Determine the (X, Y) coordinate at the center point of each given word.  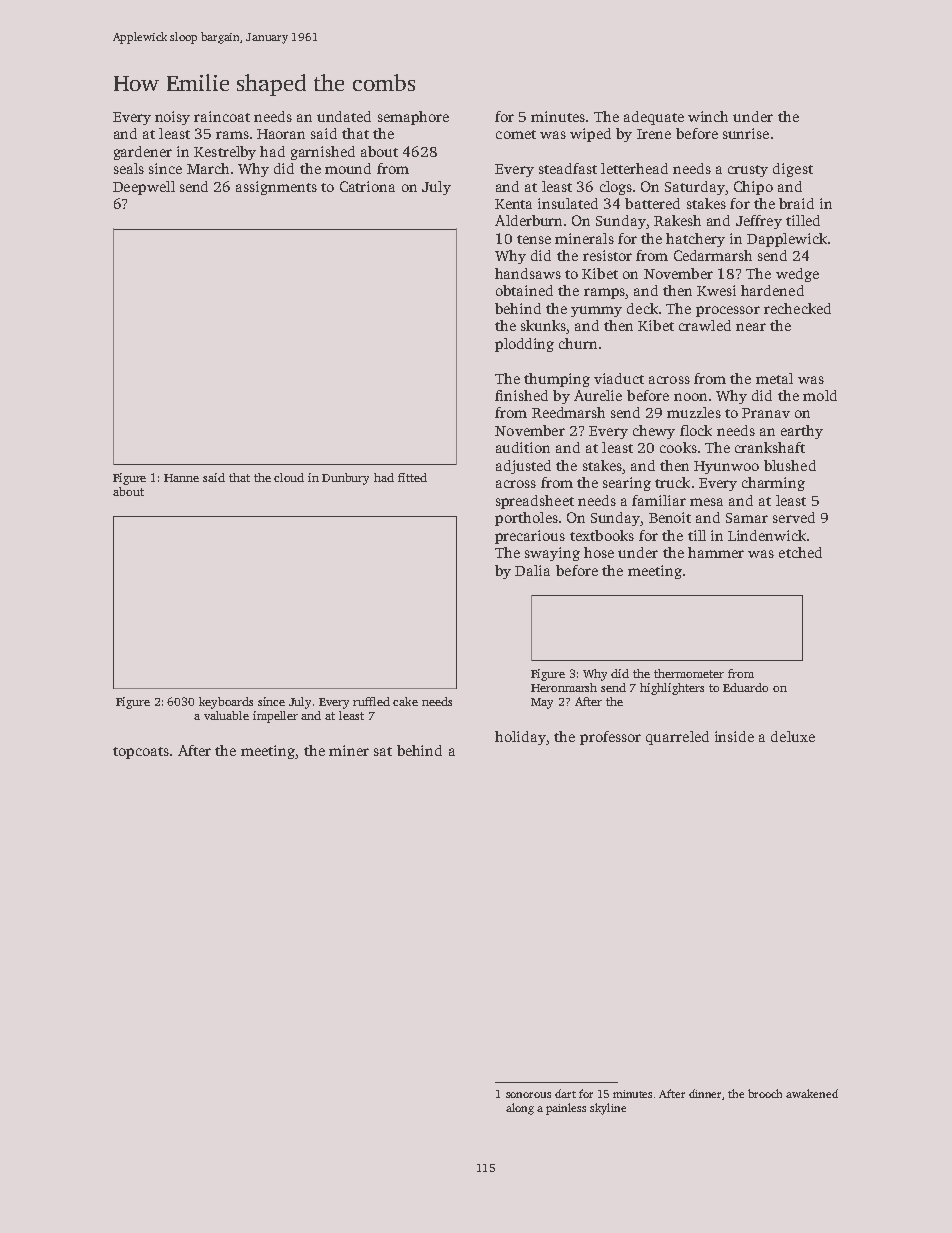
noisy (172, 118)
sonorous (528, 1095)
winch (708, 116)
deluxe (793, 736)
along (520, 1109)
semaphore (413, 118)
